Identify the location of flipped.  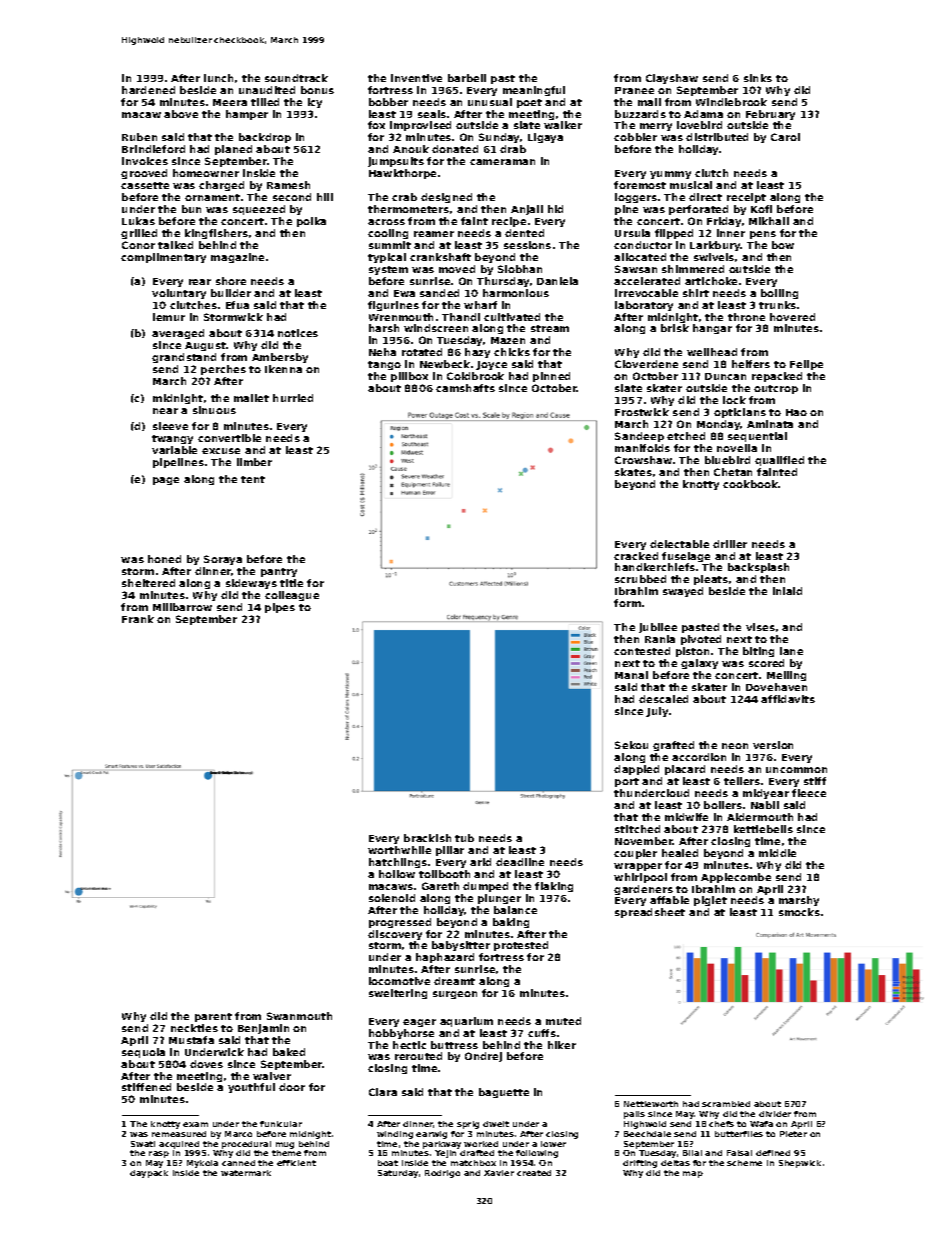
(674, 234).
